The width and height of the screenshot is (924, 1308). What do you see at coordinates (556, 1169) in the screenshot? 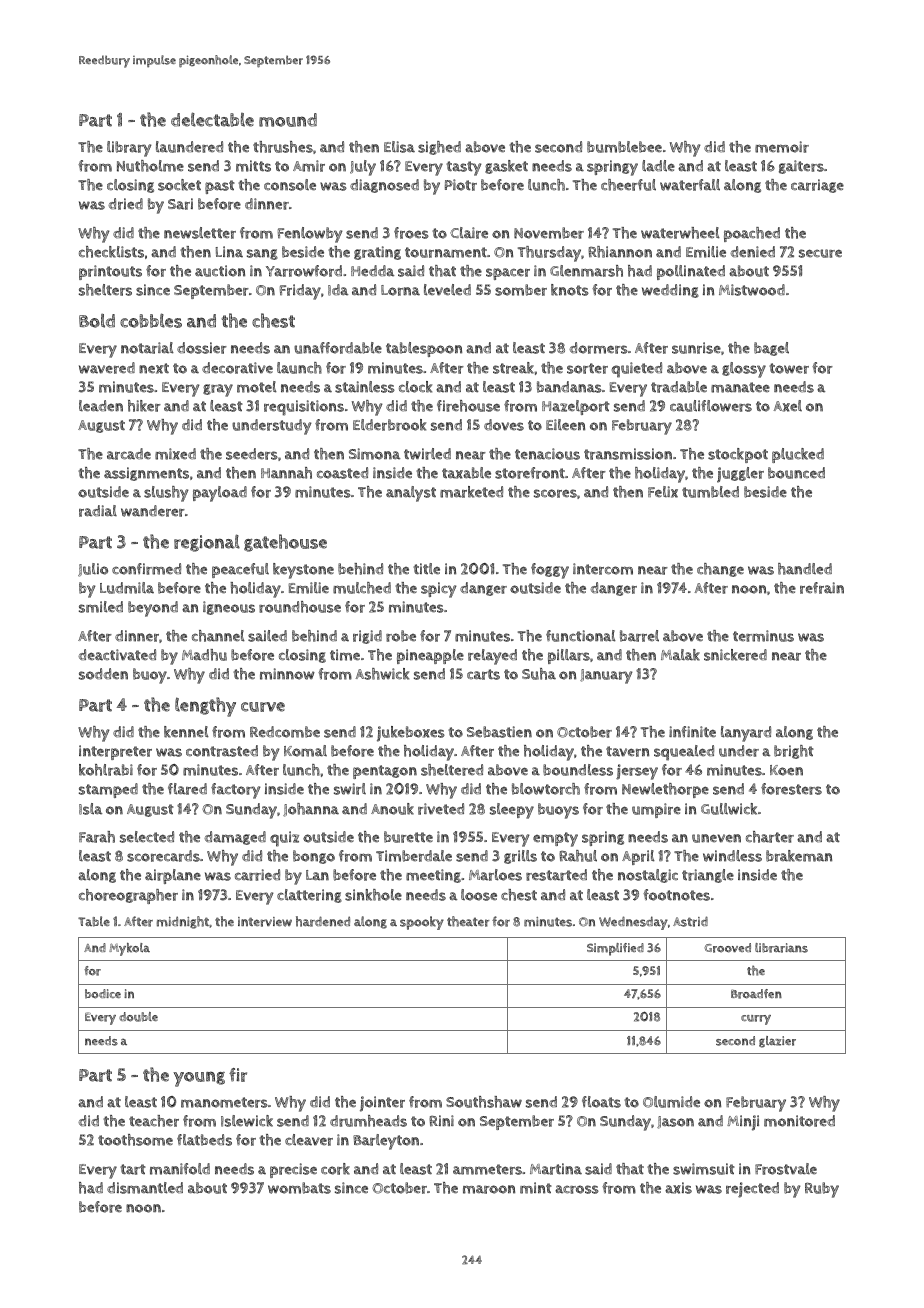
I see `Martina` at bounding box center [556, 1169].
